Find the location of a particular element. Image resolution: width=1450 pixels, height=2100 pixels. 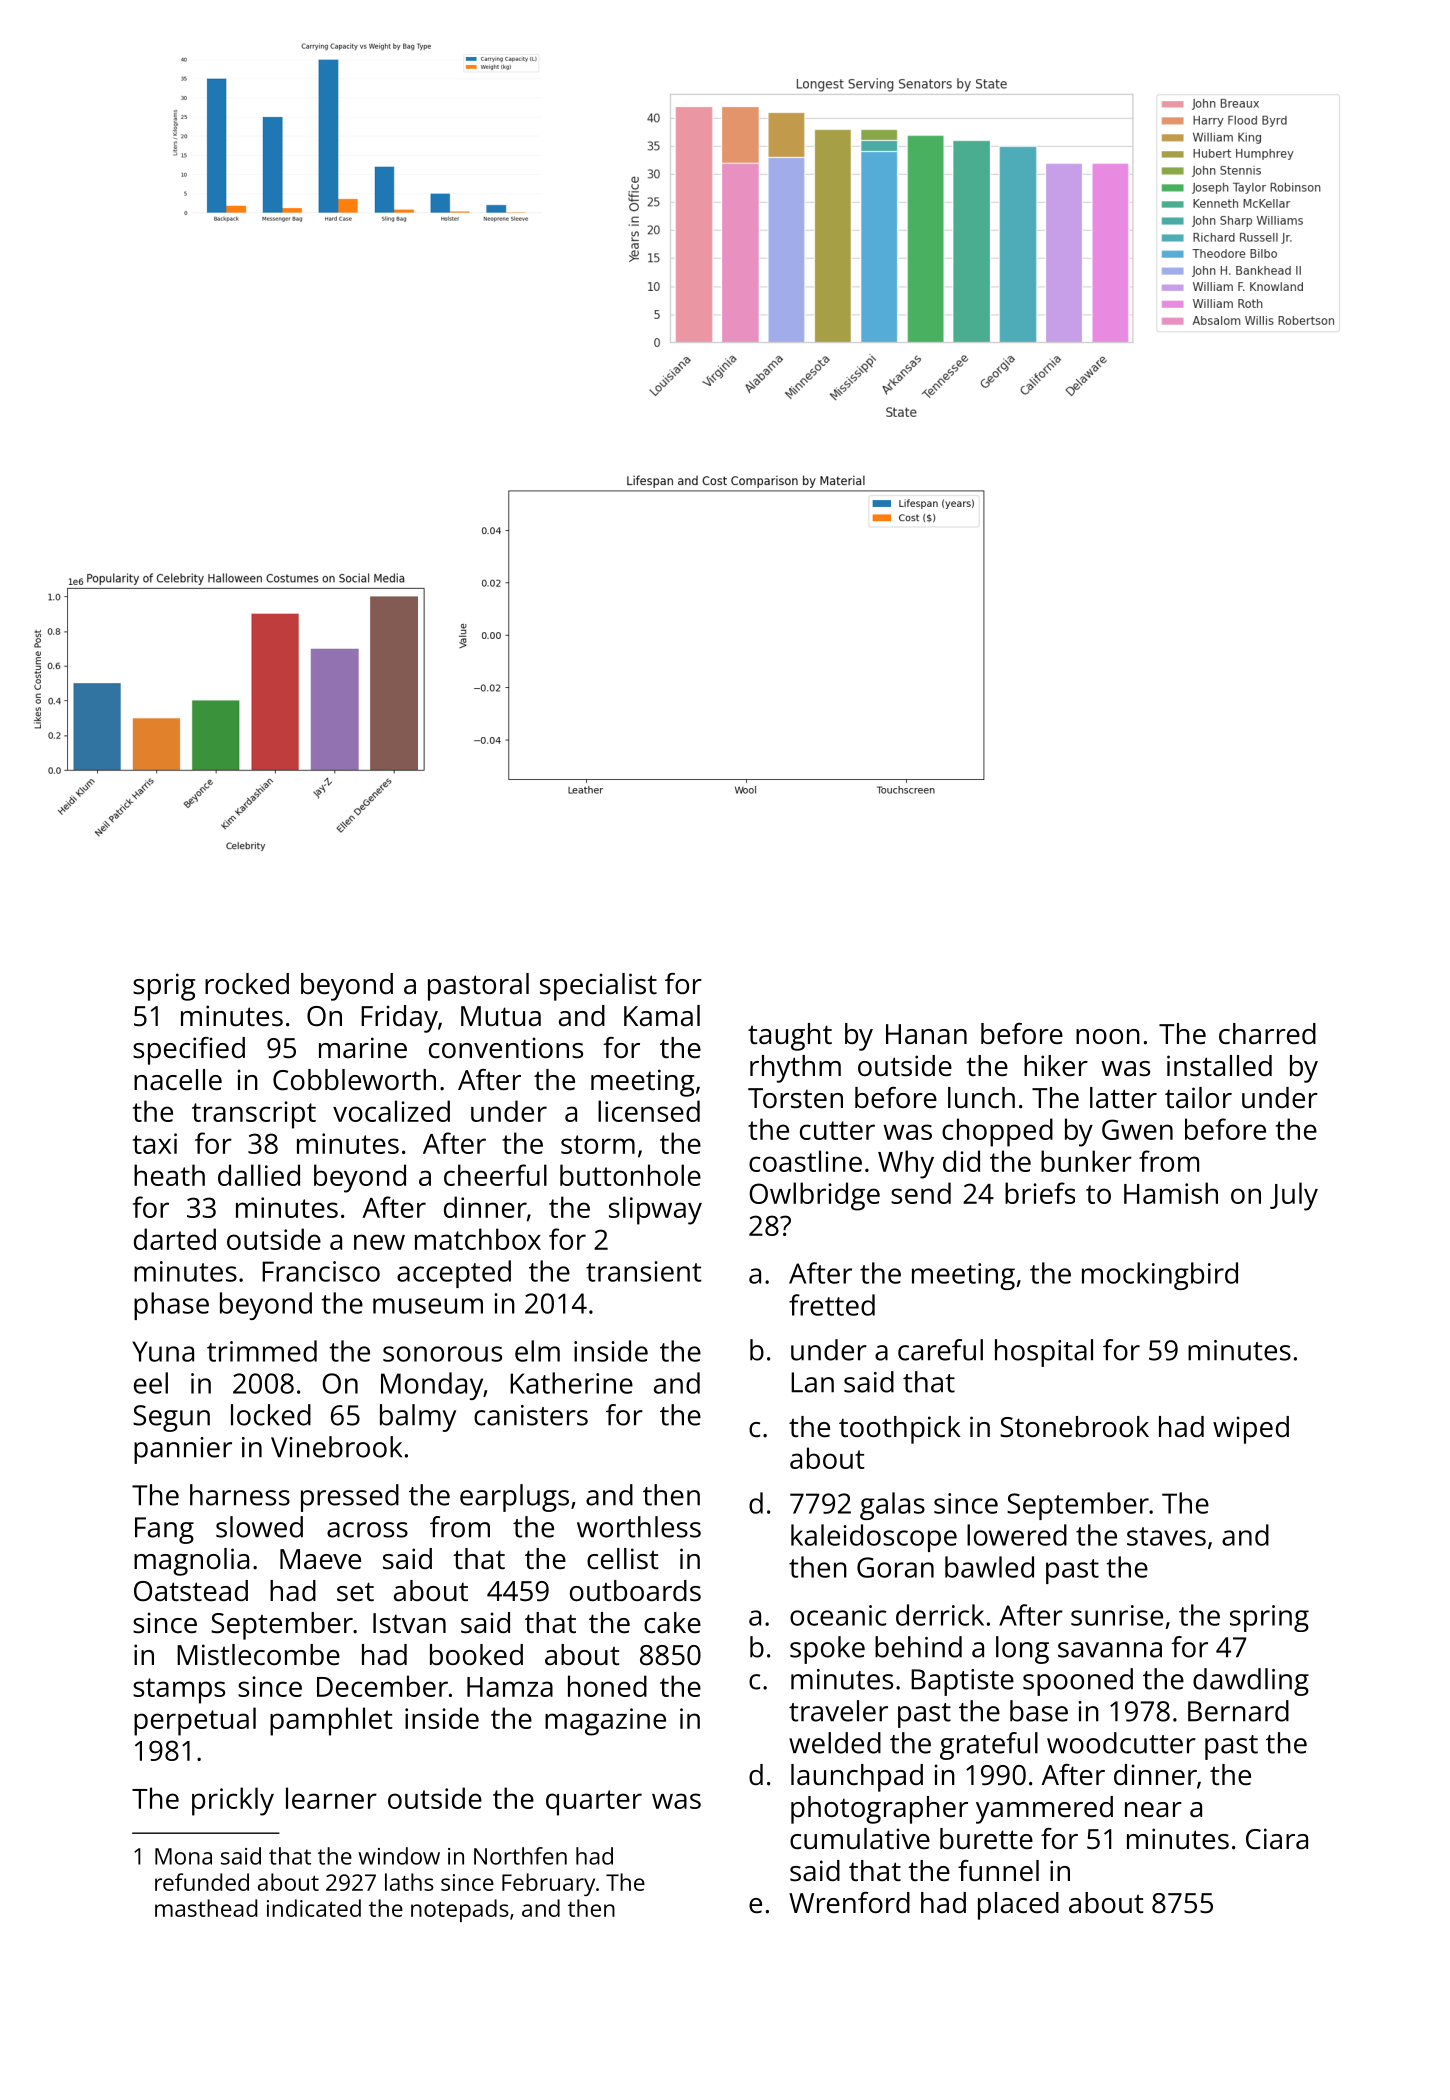

Hanan is located at coordinates (926, 1034).
